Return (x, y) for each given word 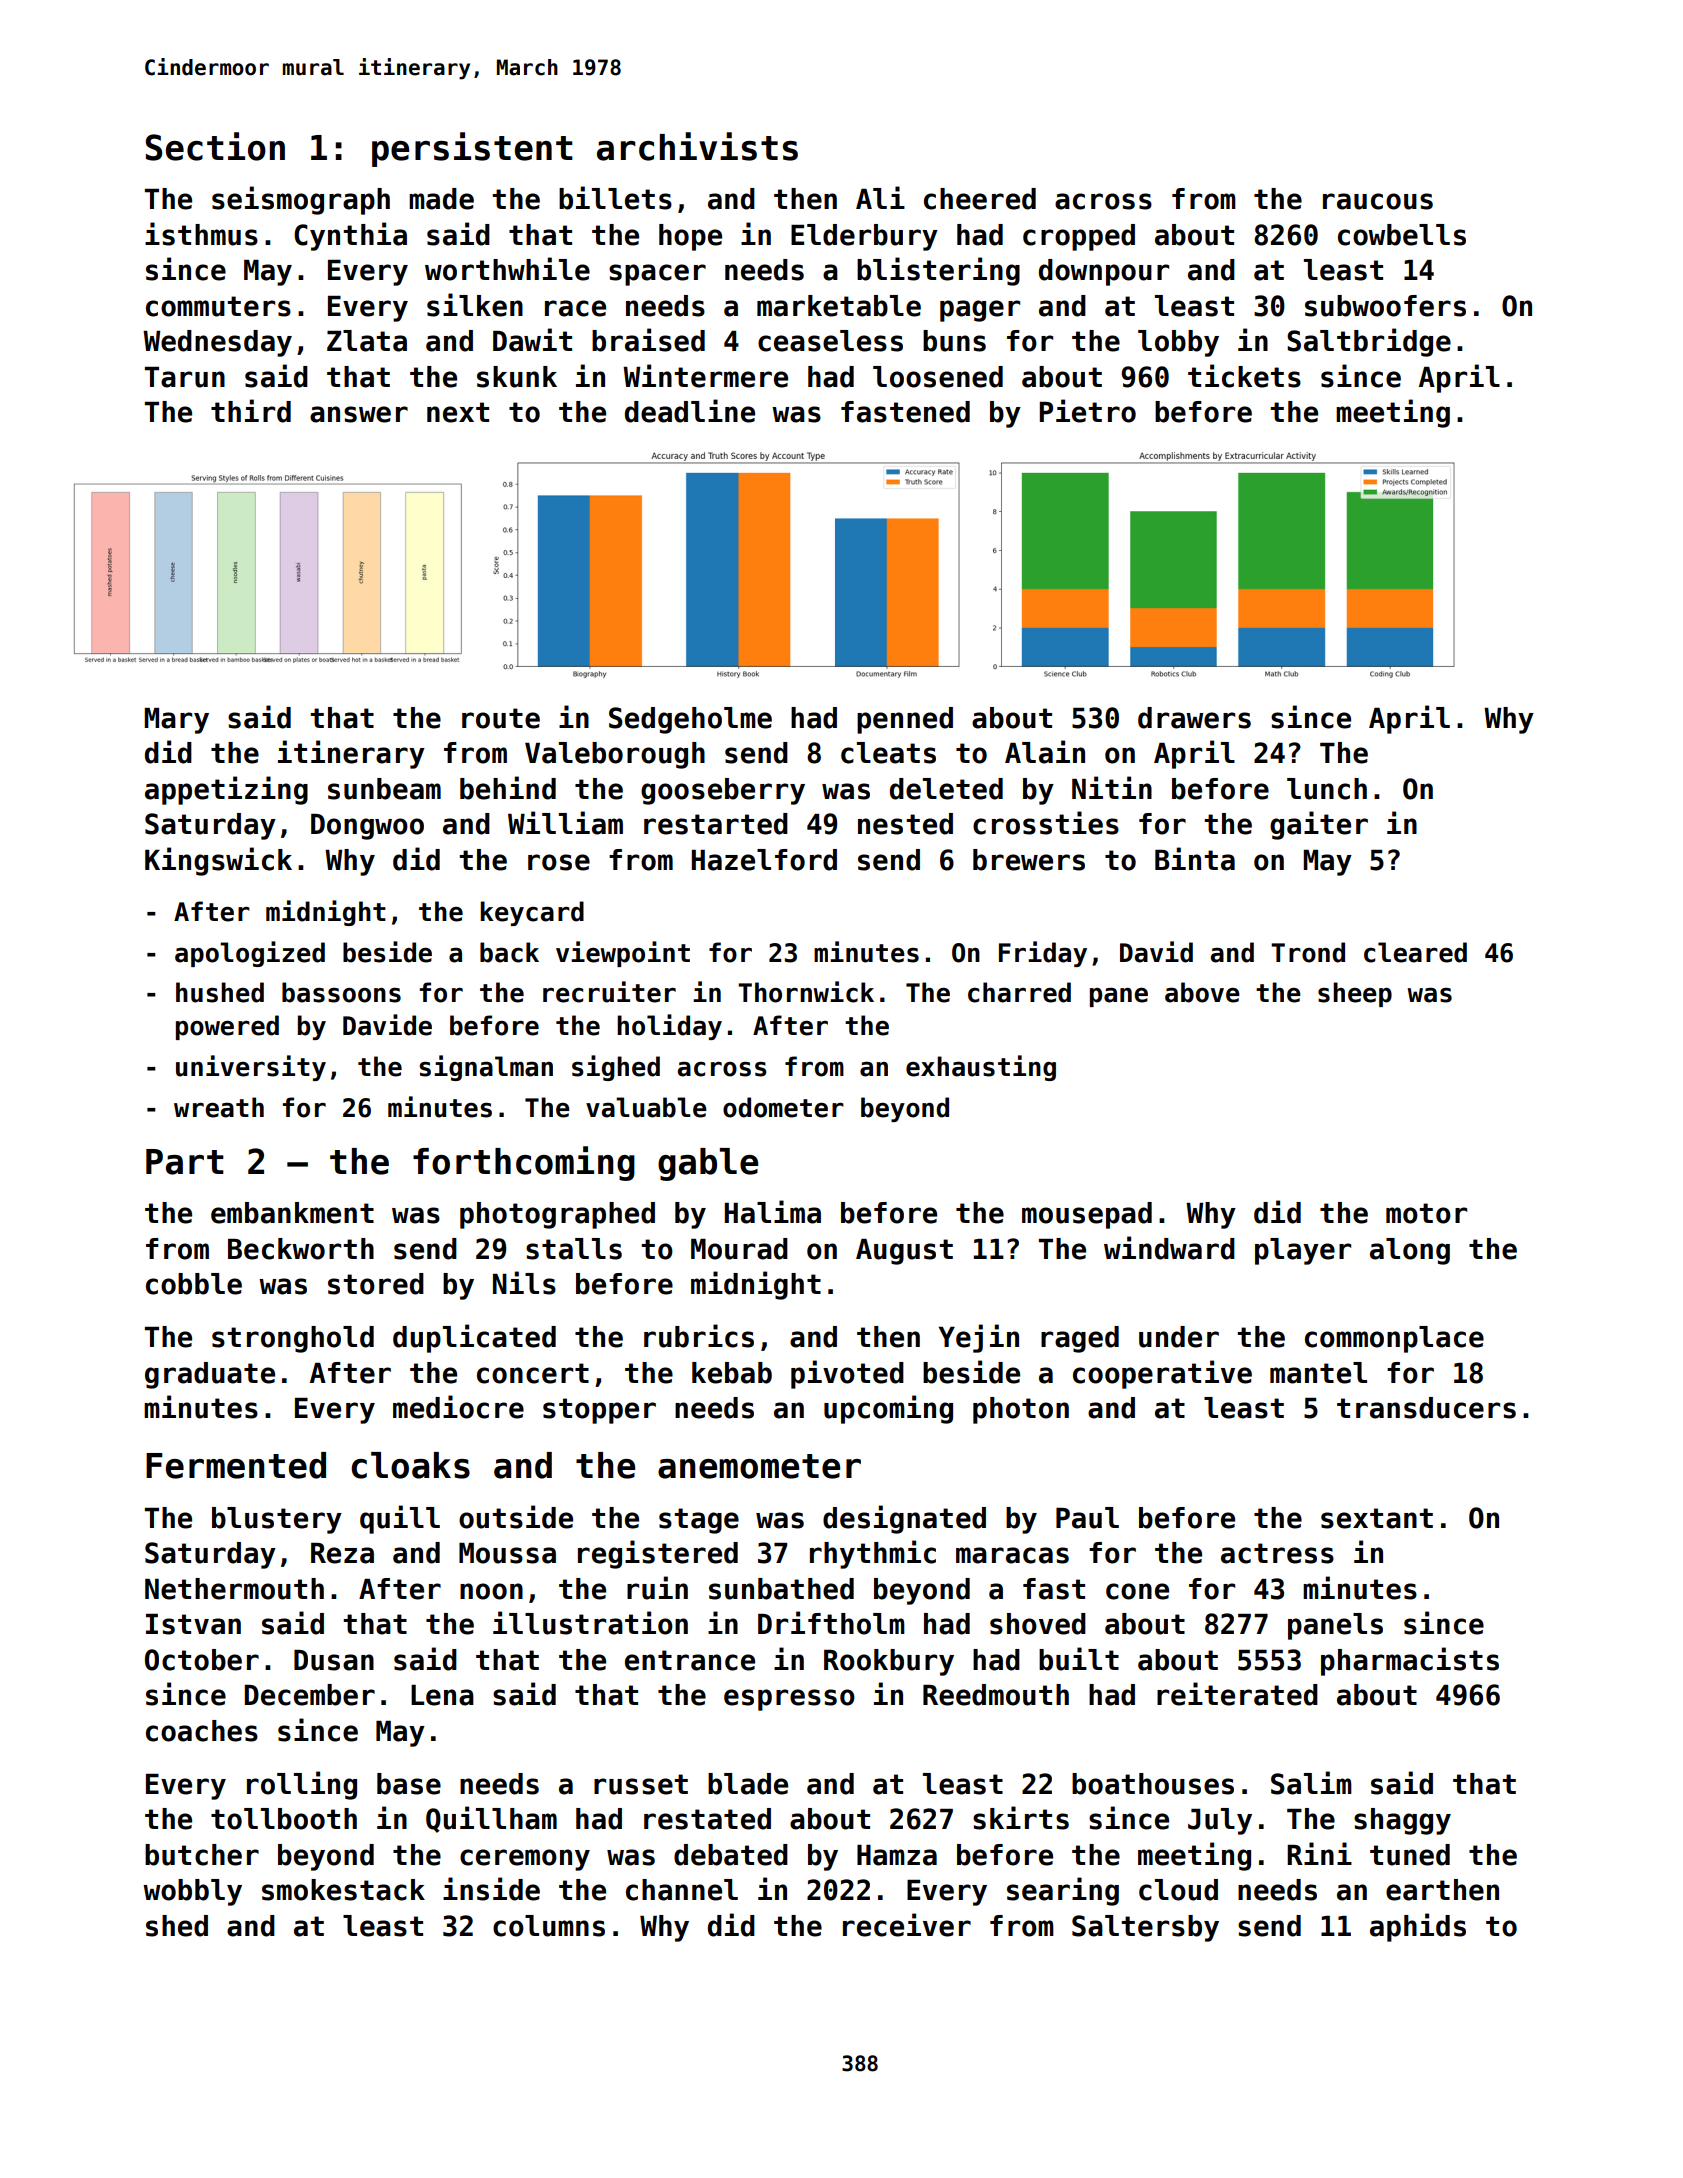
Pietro (1087, 411)
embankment (292, 1213)
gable (708, 1164)
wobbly (192, 1892)
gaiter (1319, 825)
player (1303, 1251)
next (458, 412)
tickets (1244, 376)
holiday (669, 1027)
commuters (218, 306)
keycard (532, 913)
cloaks (410, 1465)
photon (1021, 1410)
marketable (839, 306)
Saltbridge (1369, 342)
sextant (1377, 1518)
